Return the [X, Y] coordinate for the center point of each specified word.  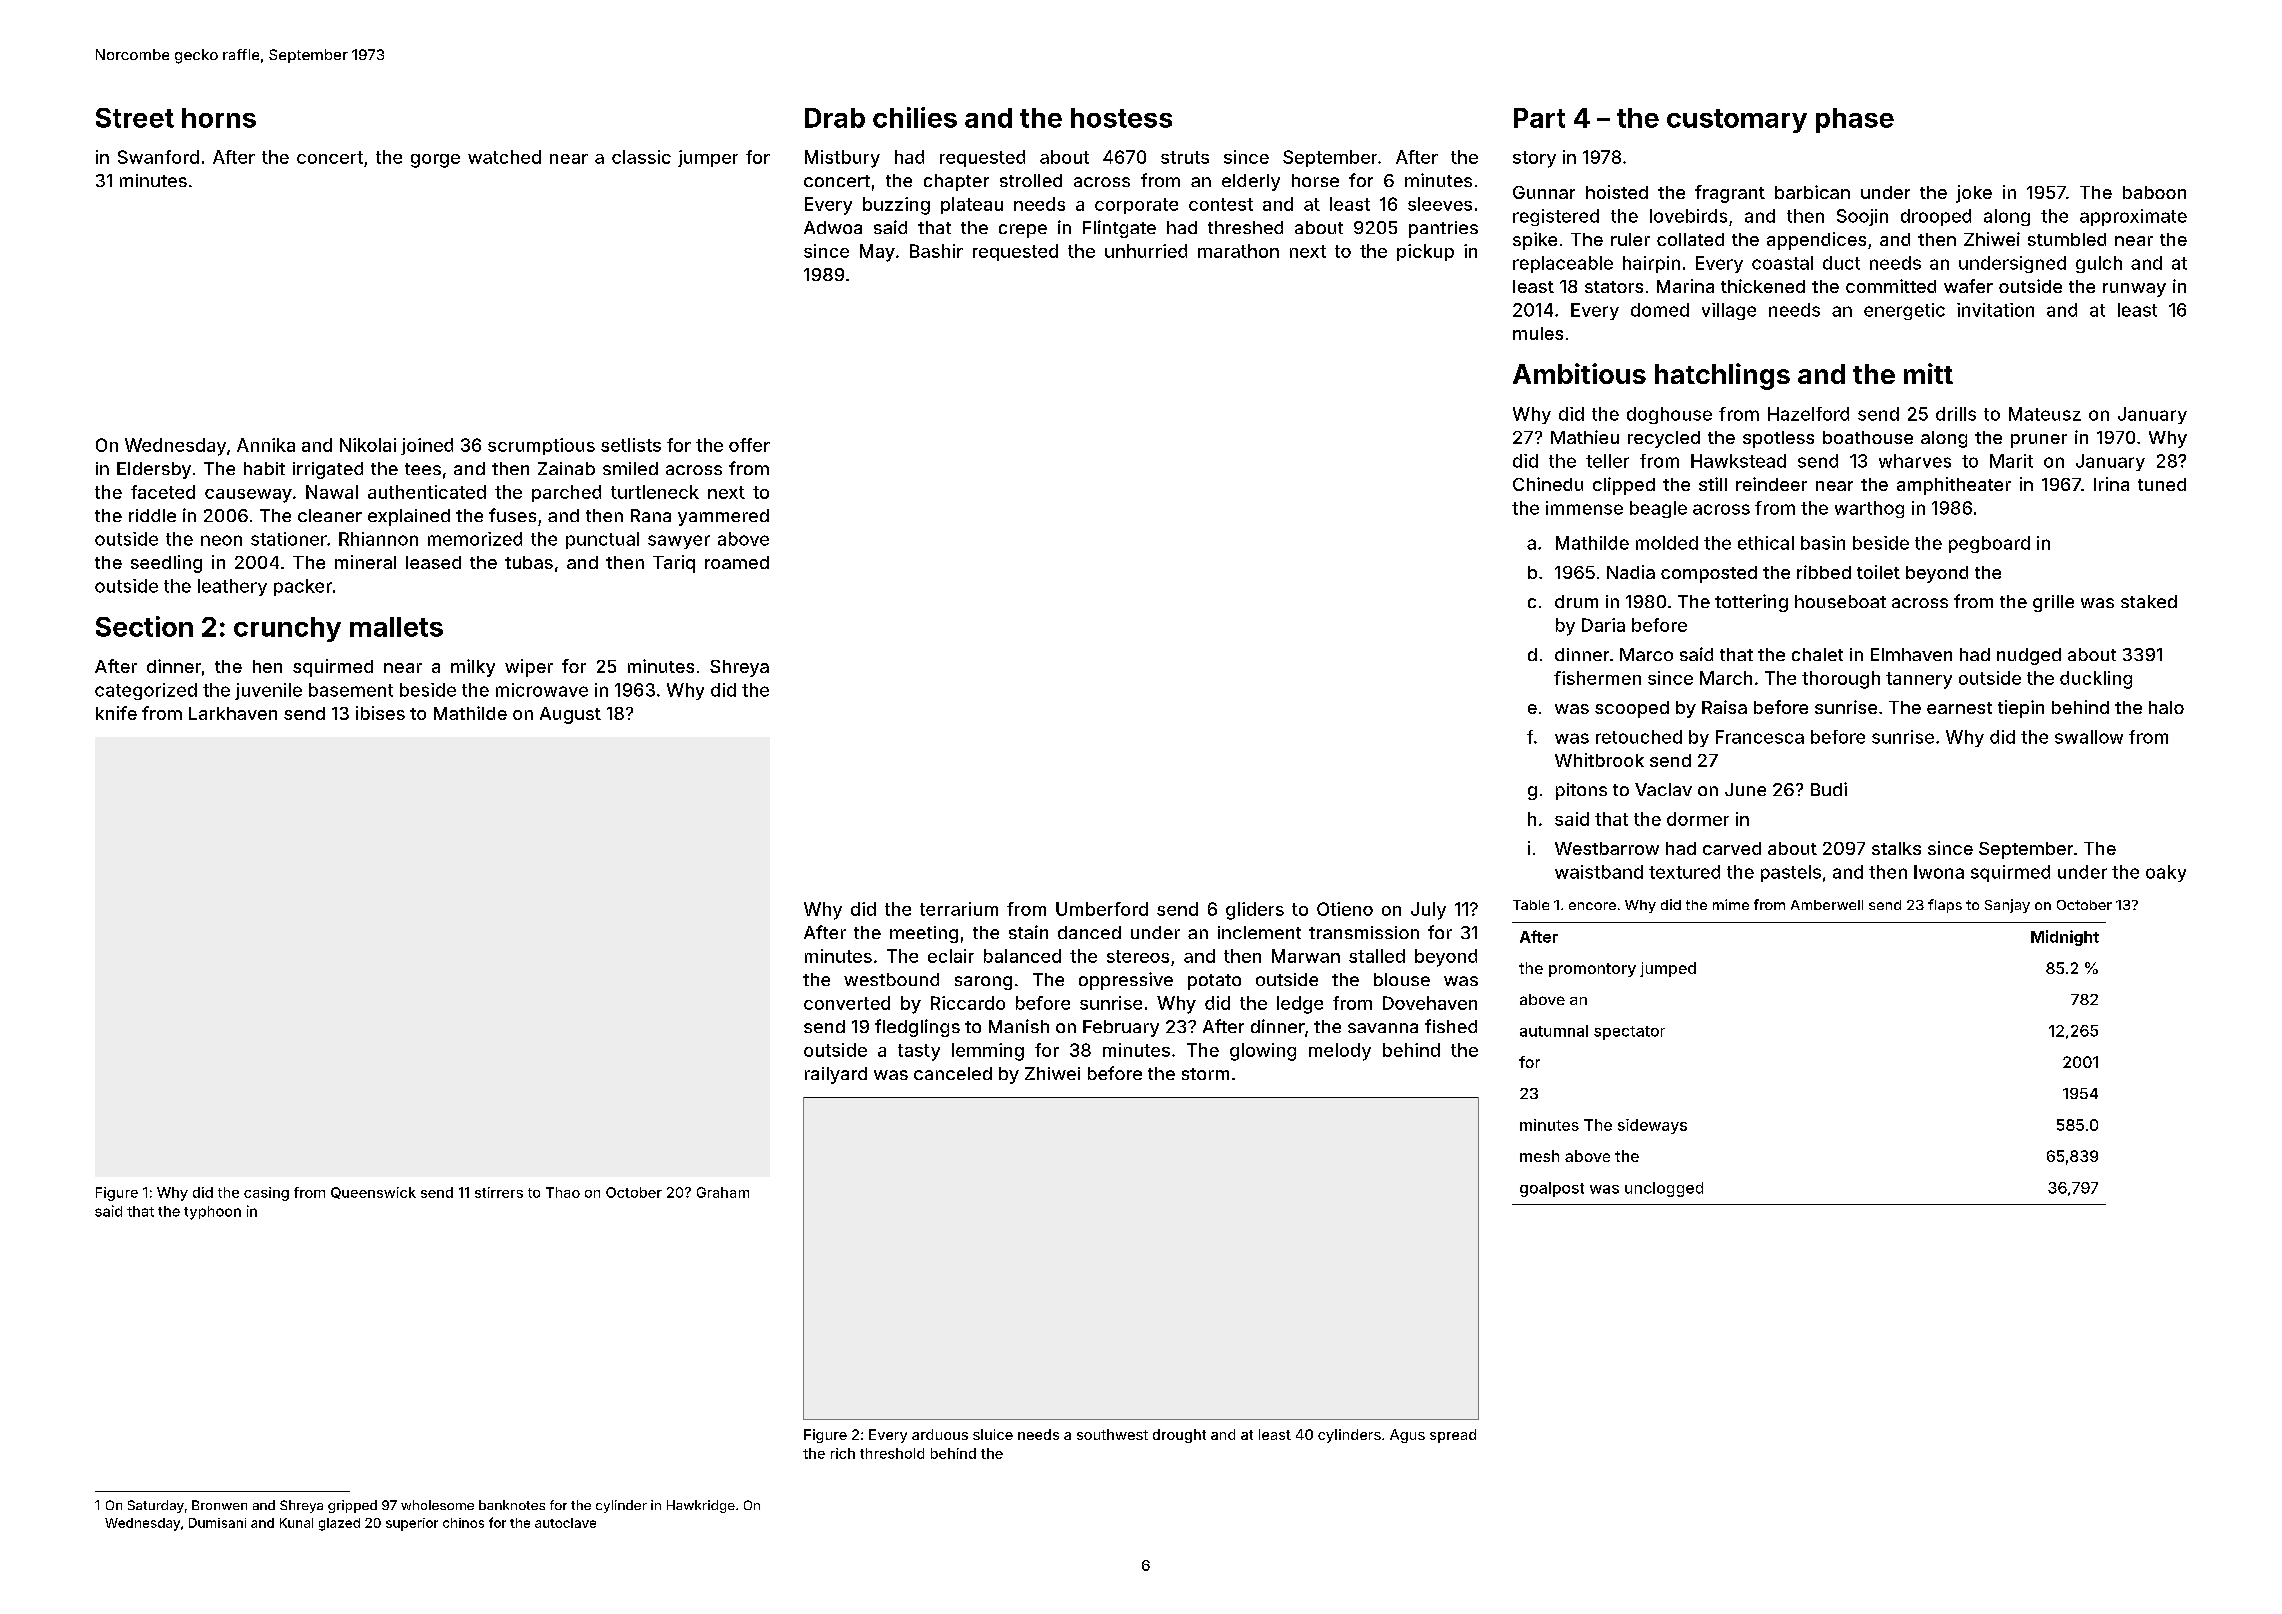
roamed [737, 562]
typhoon [212, 1213]
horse [1315, 180]
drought [1179, 1436]
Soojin [1862, 217]
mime [1731, 904]
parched [566, 493]
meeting [924, 934]
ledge [1300, 1005]
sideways [1652, 1126]
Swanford [158, 157]
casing [266, 1194]
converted [847, 1003]
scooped [1632, 709]
